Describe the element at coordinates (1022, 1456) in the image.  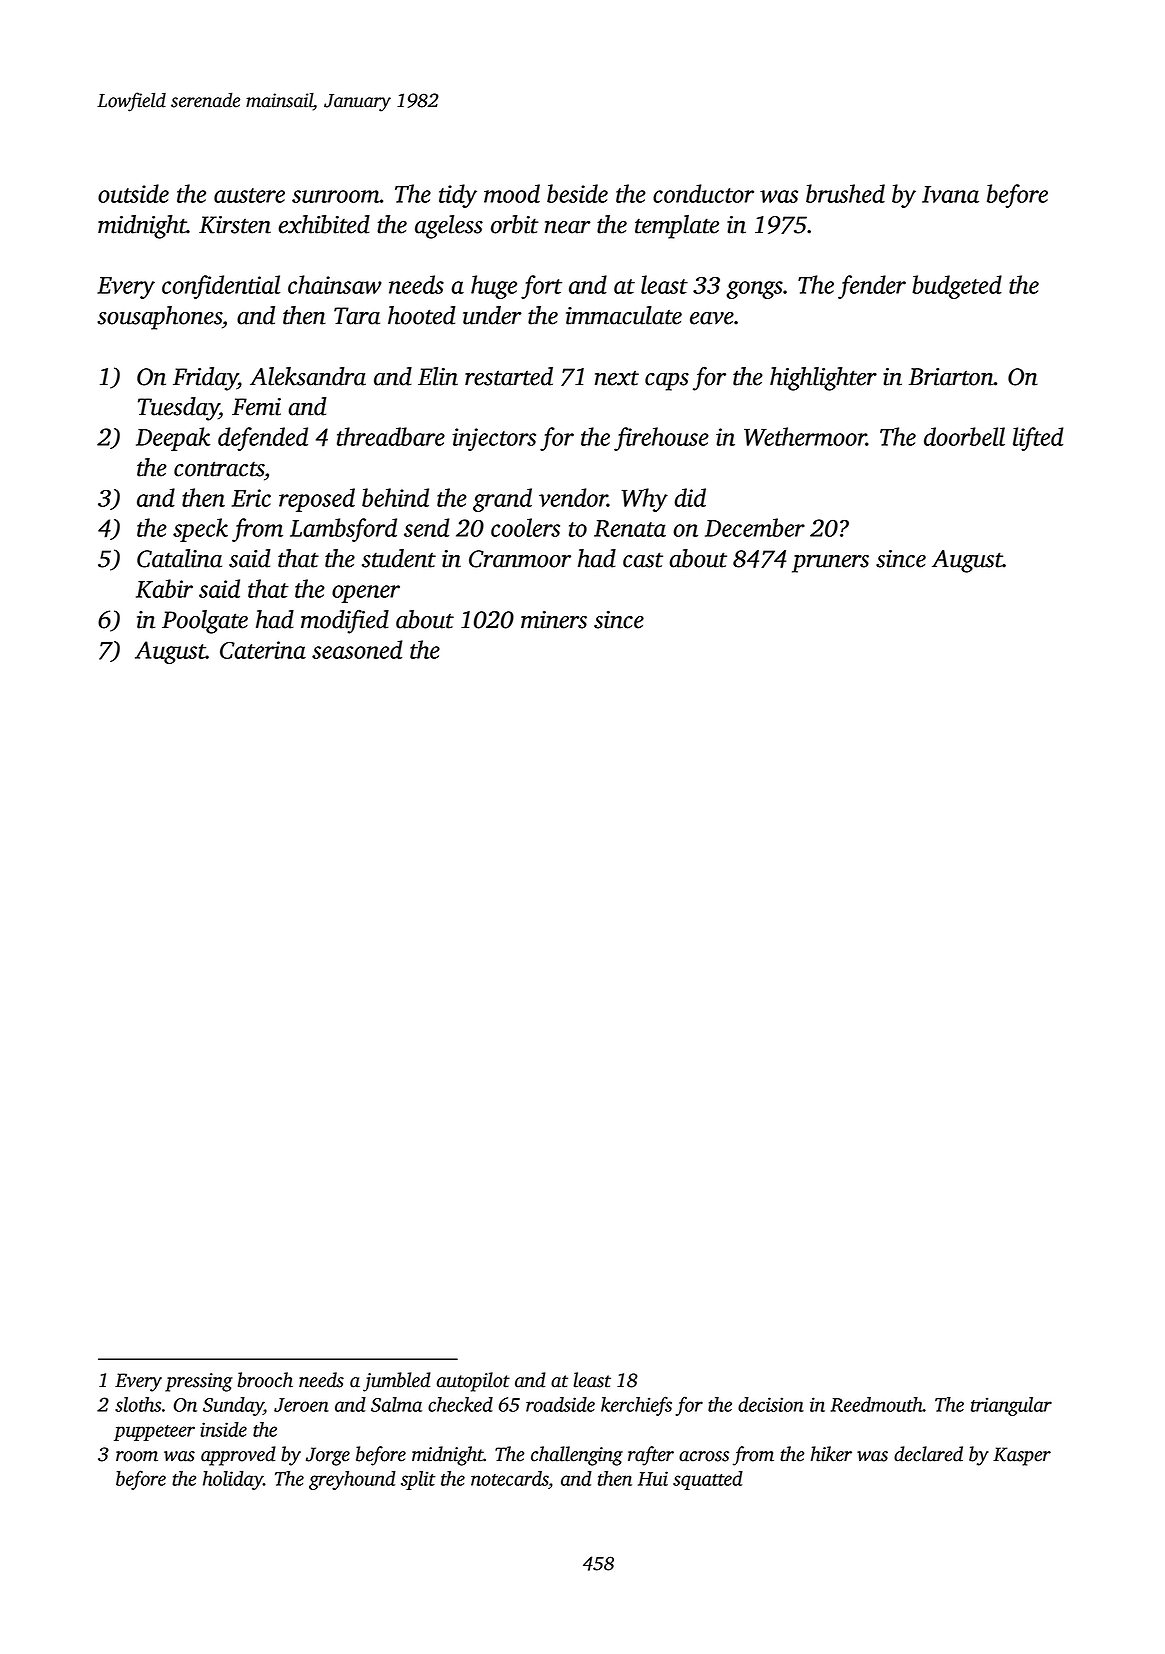
I see `Kasper` at that location.
